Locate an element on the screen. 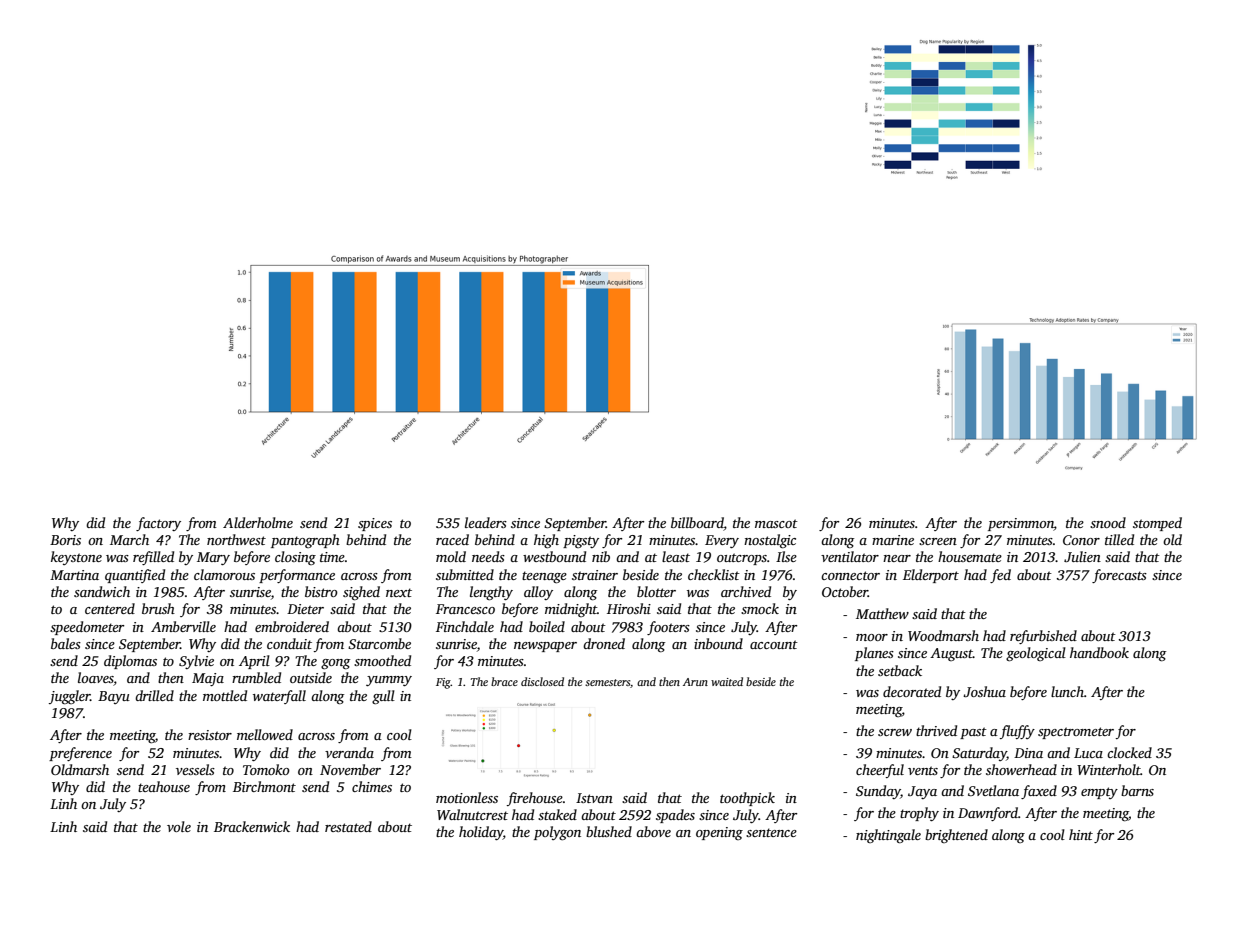 This screenshot has height=952, width=1233. Alderholme is located at coordinates (258, 522).
